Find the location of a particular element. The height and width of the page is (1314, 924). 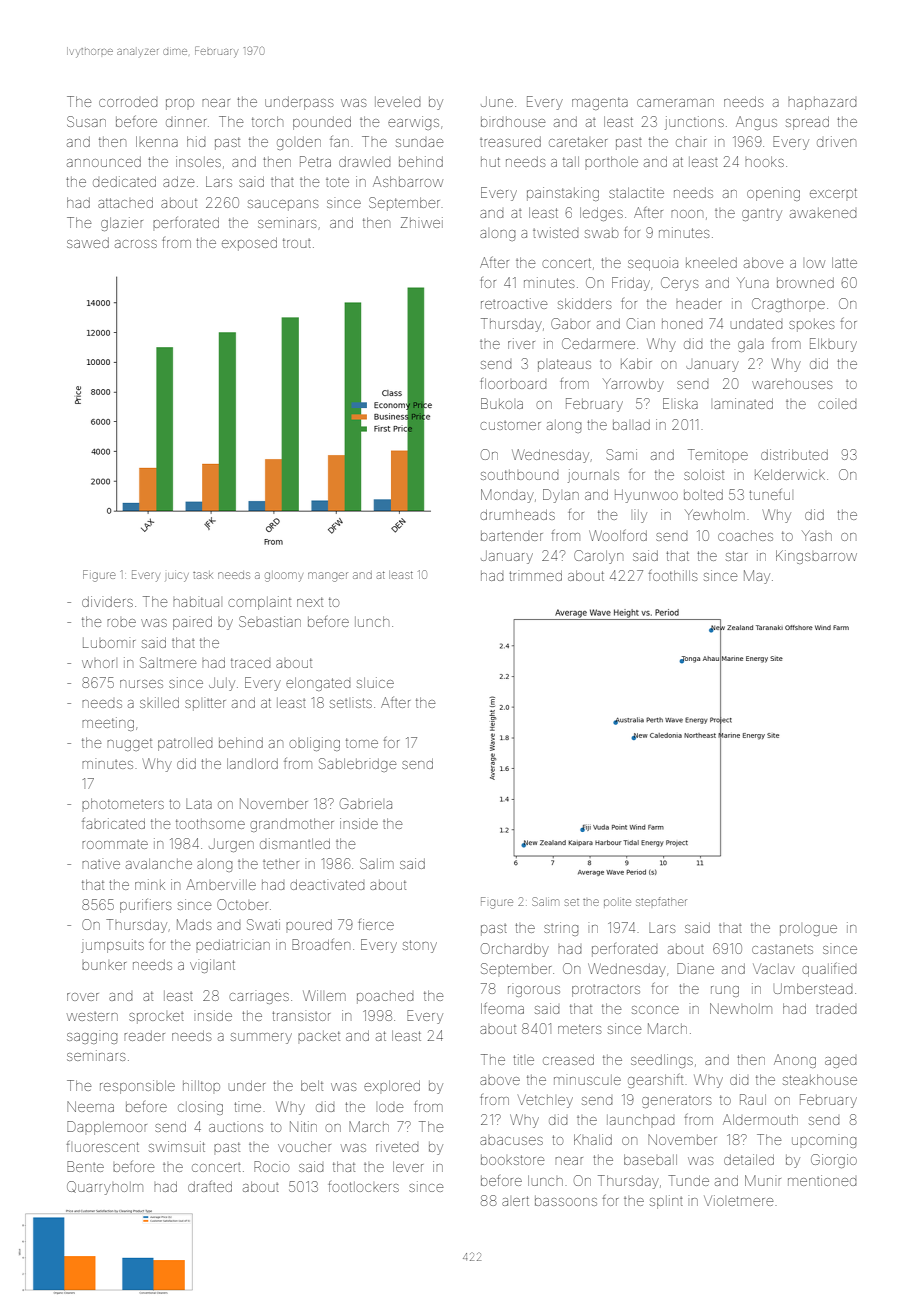

traced is located at coordinates (251, 663).
